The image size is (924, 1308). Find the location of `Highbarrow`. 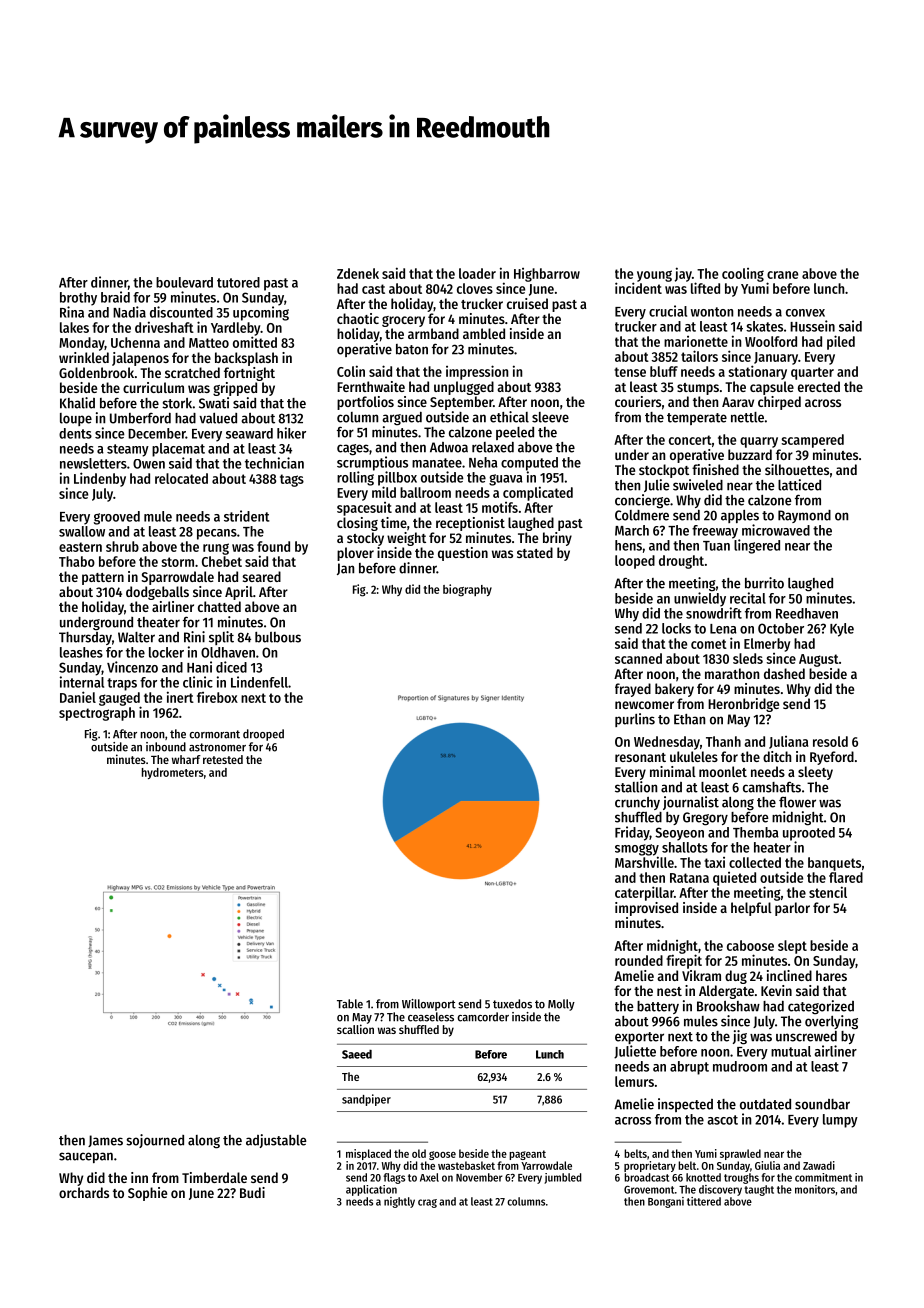

Highbarrow is located at coordinates (547, 275).
